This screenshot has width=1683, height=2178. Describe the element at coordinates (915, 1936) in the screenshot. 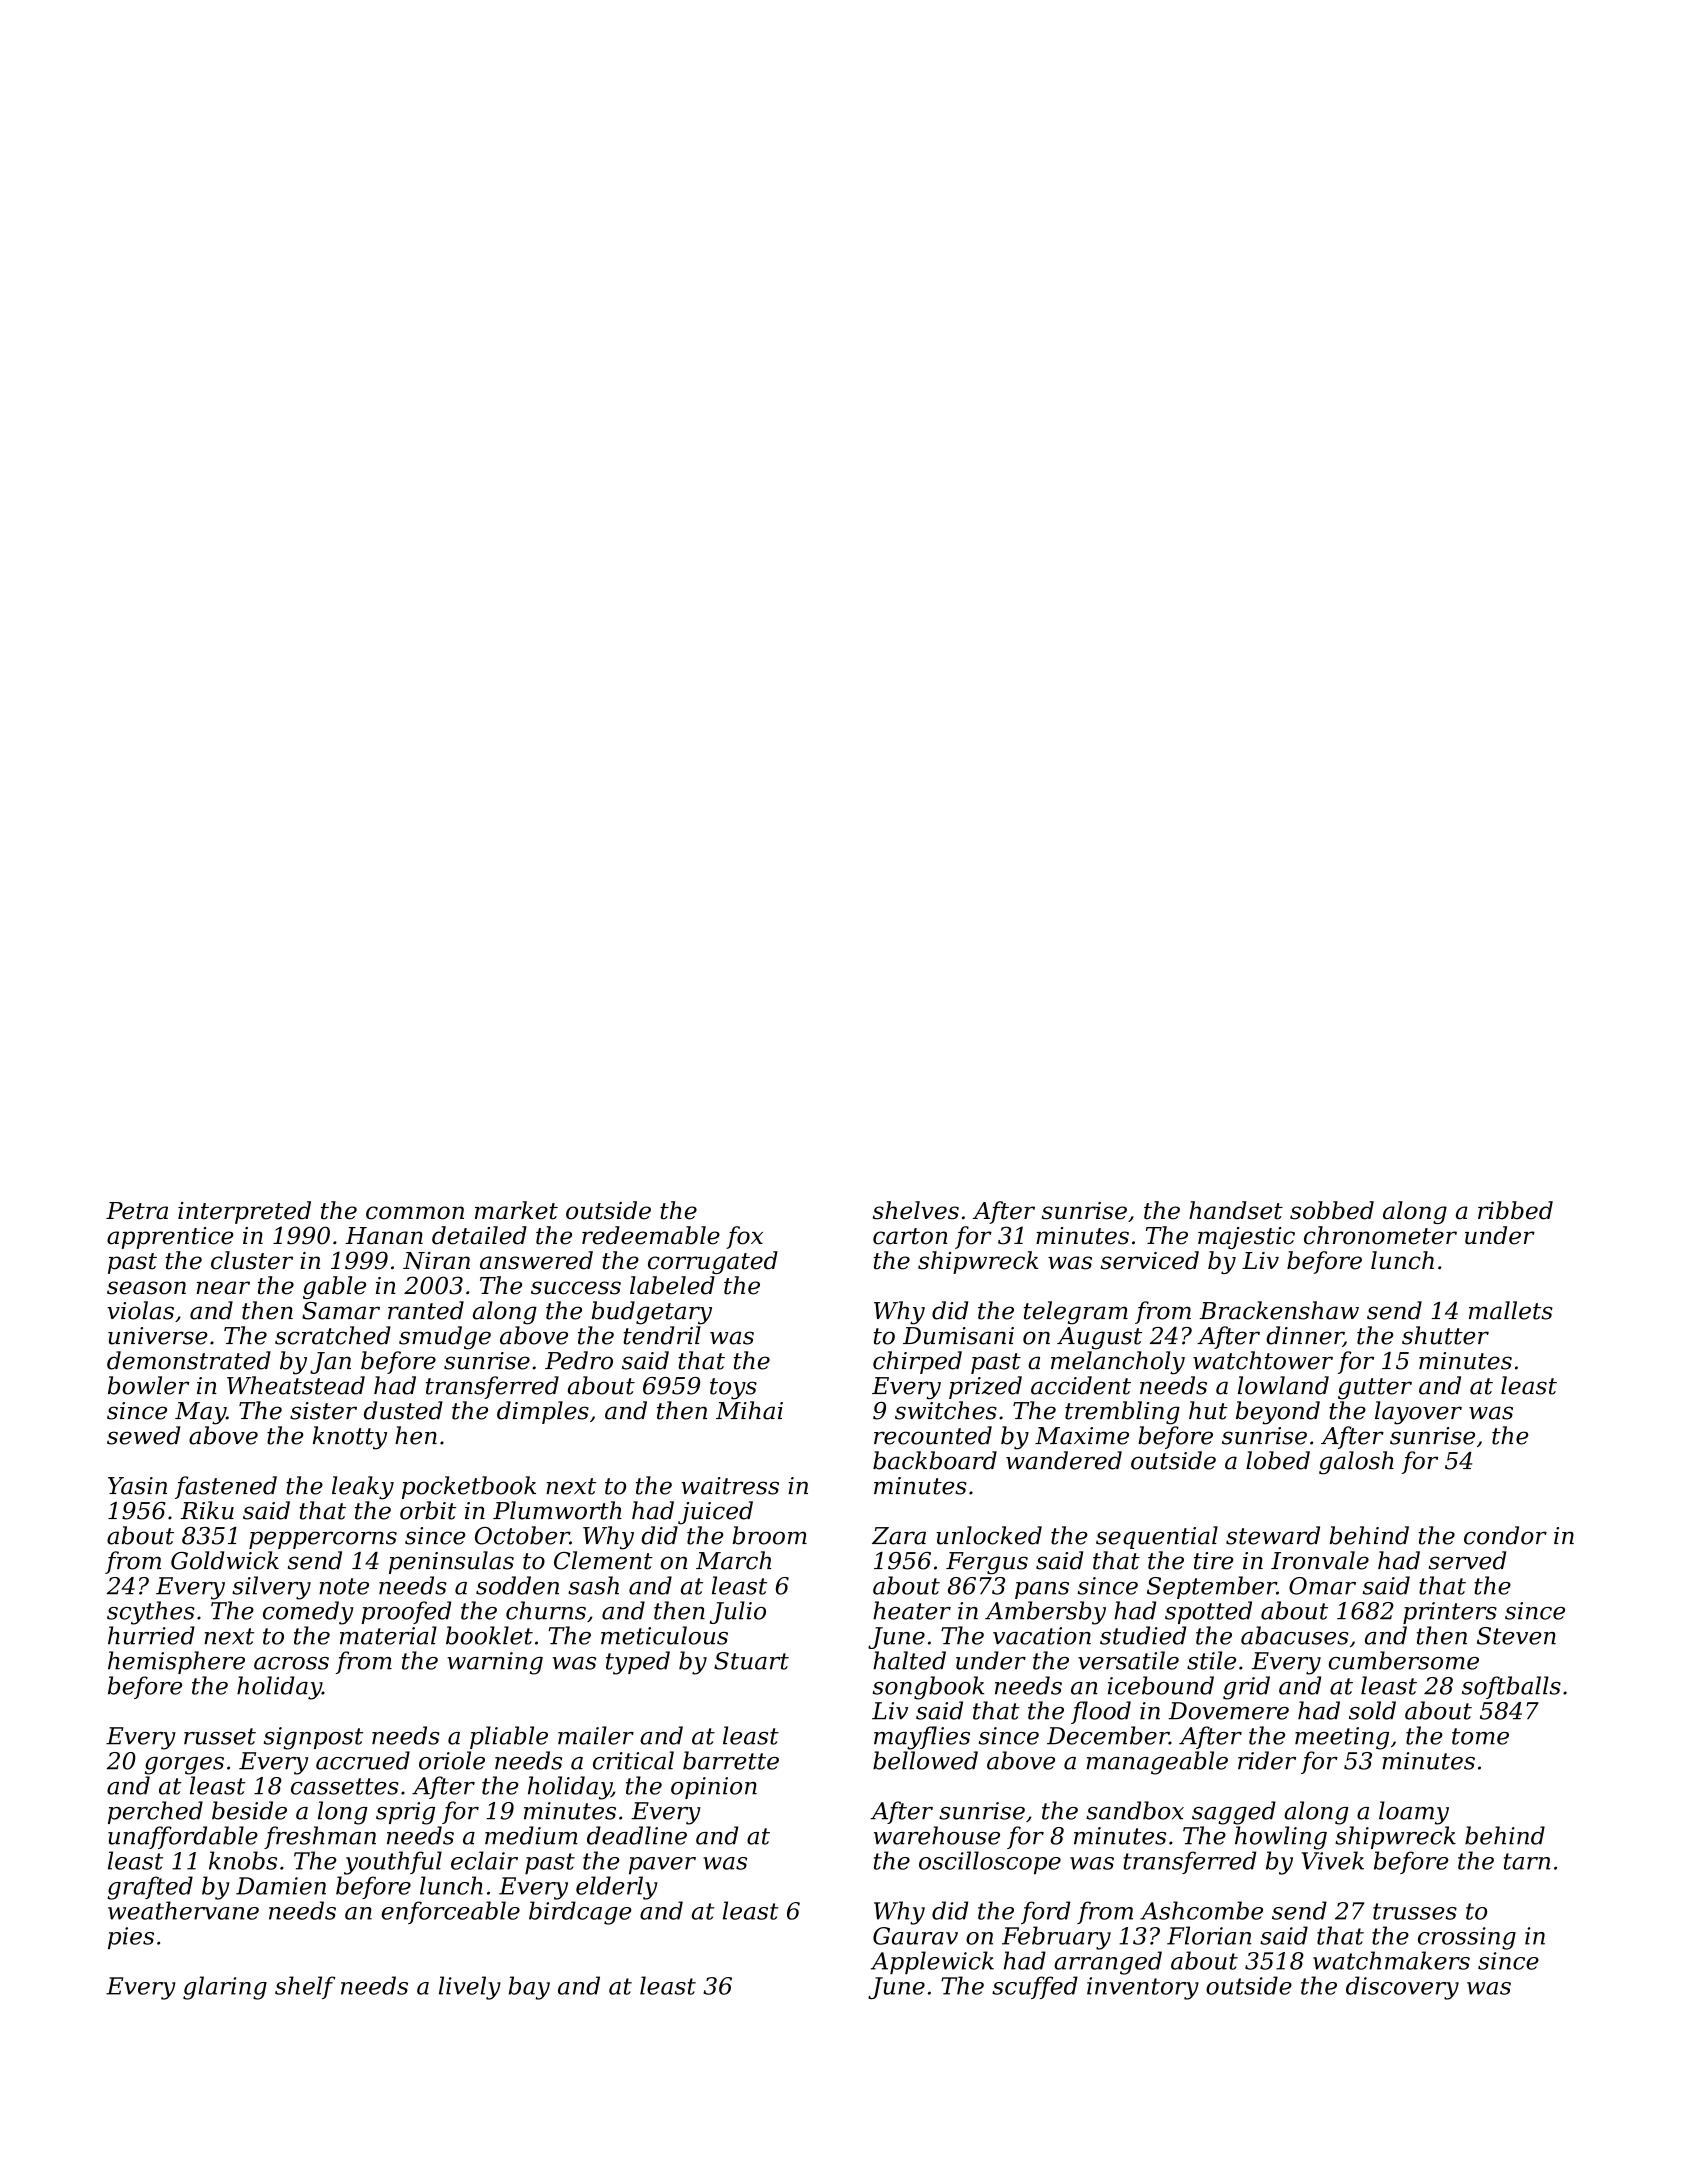

I see `Gaurav` at that location.
